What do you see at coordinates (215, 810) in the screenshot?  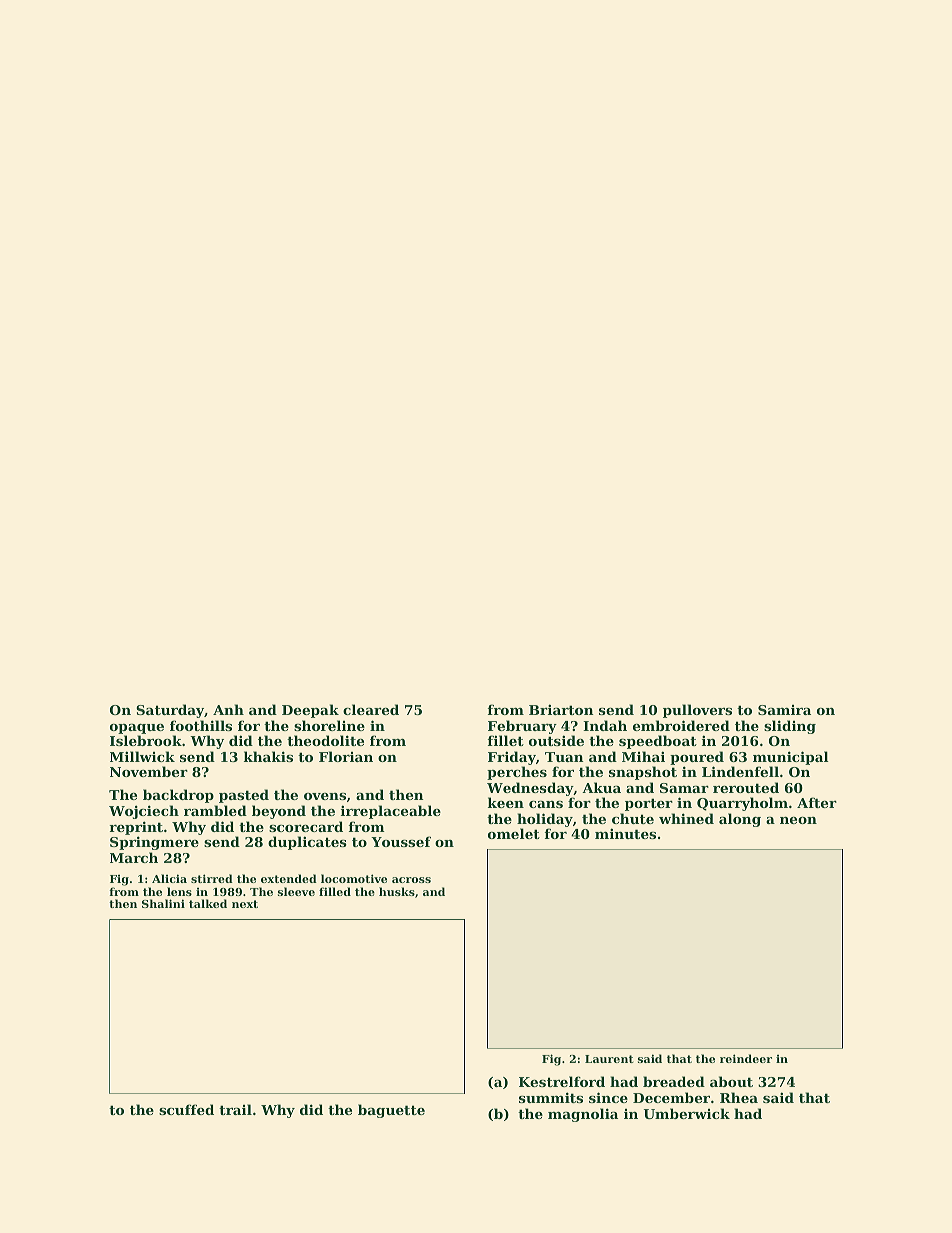 I see `rambled` at bounding box center [215, 810].
